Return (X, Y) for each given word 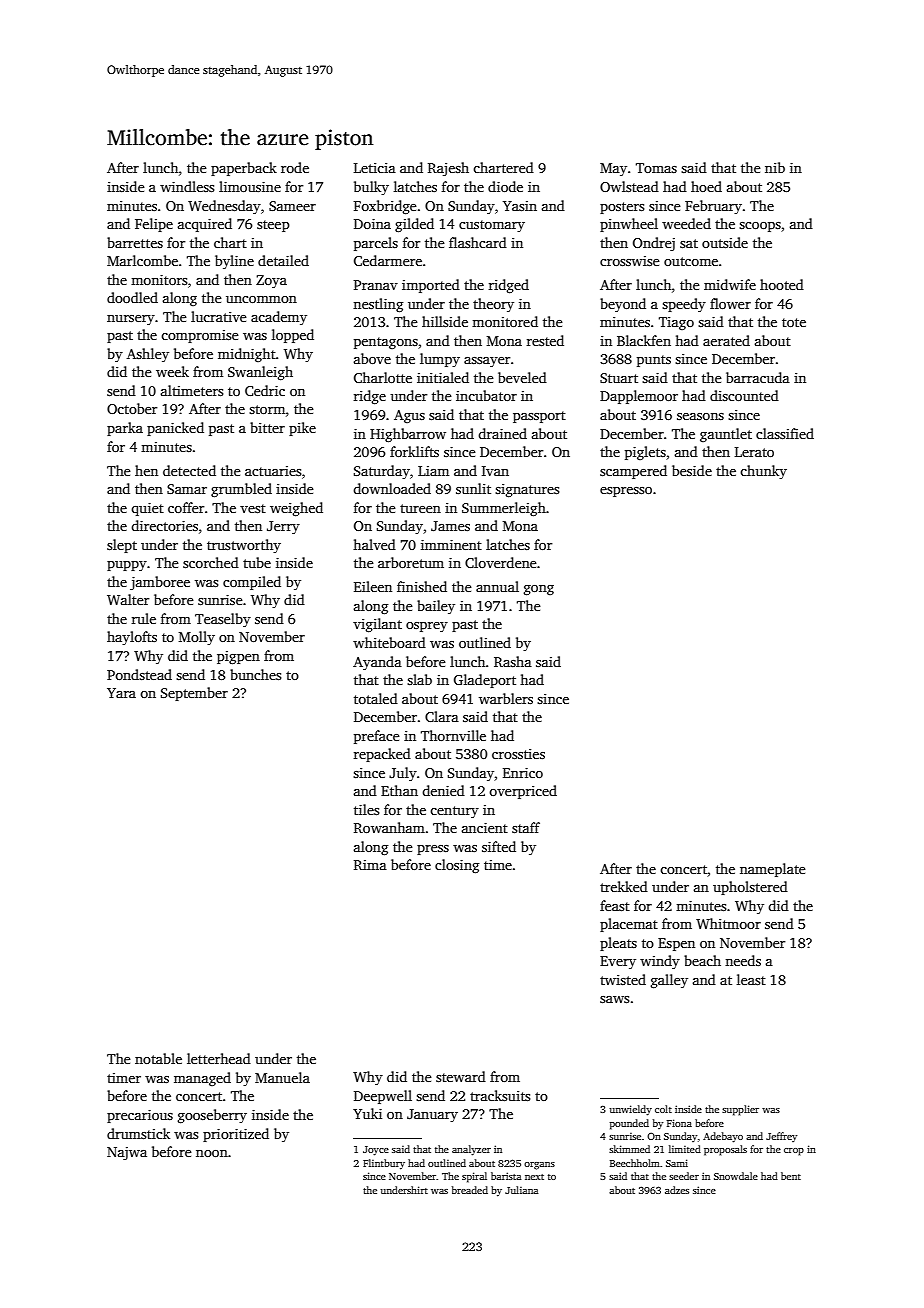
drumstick (138, 1133)
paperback (244, 169)
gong (539, 590)
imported (431, 286)
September (194, 694)
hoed (706, 186)
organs (539, 1166)
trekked (624, 886)
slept (122, 546)
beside (692, 470)
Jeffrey (781, 1137)
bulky (371, 188)
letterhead (219, 1058)
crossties (518, 754)
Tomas (656, 168)
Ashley (148, 355)
